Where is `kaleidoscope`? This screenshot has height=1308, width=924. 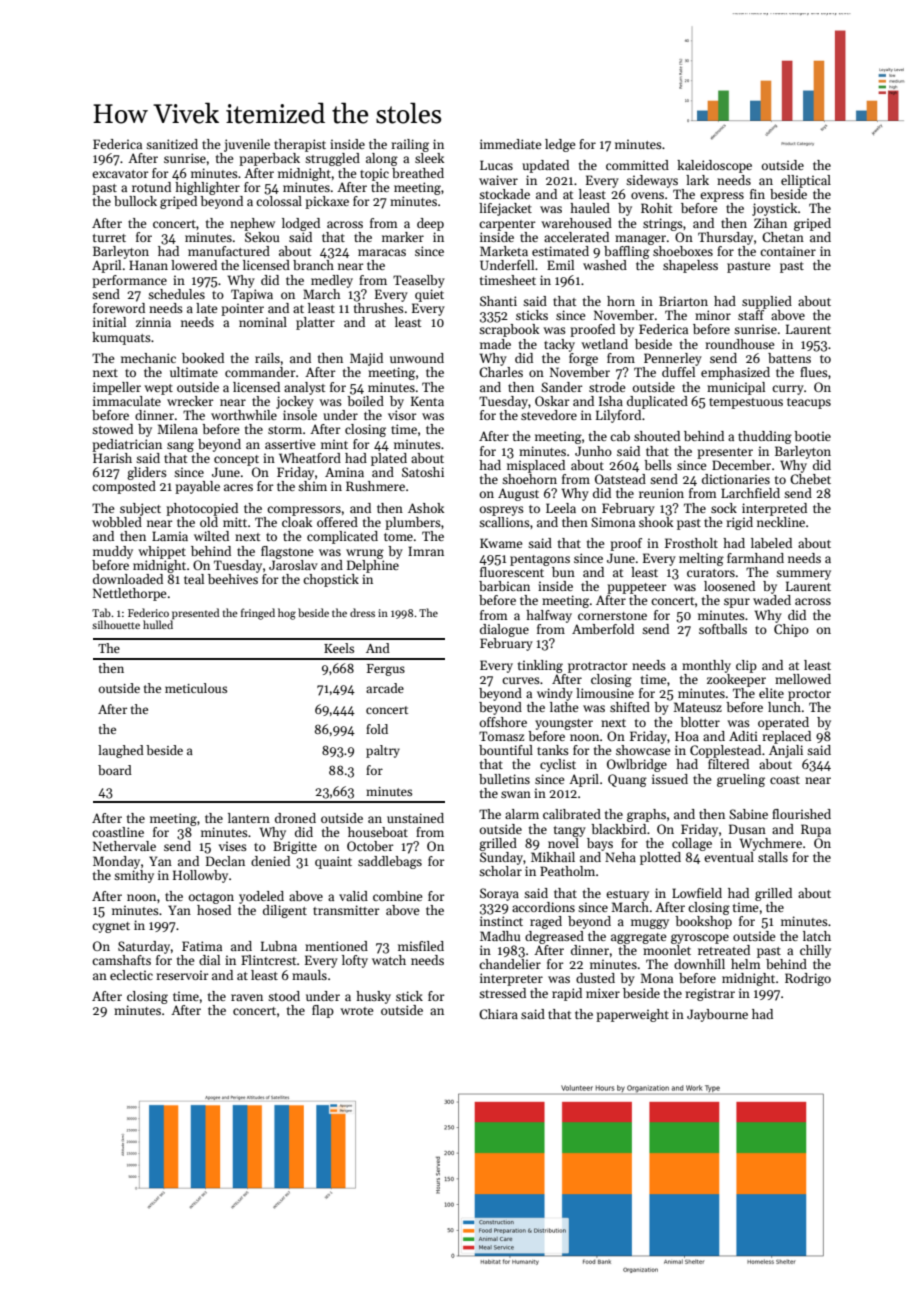
kaleidoscope is located at coordinates (714, 166).
